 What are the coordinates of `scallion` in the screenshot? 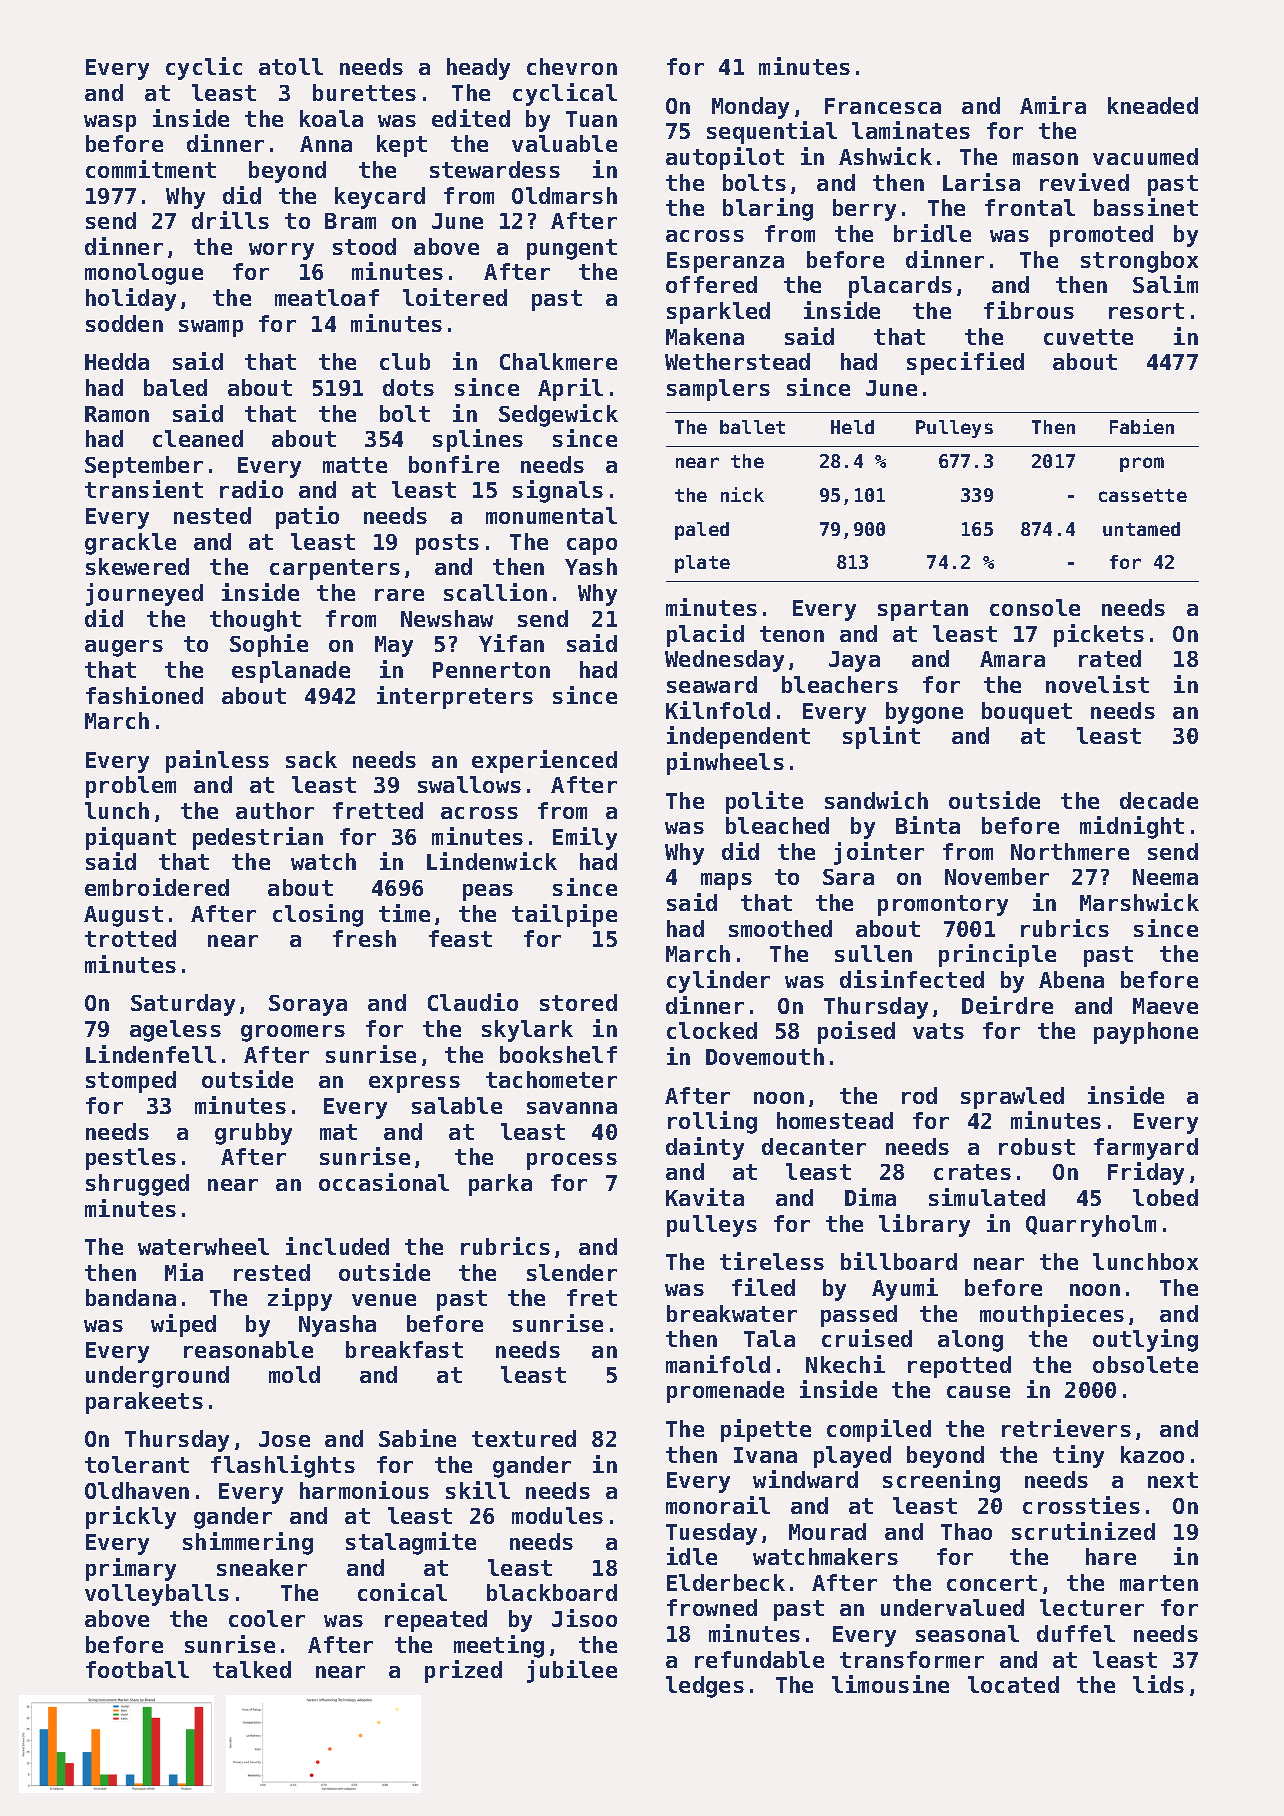 It's located at (495, 592).
